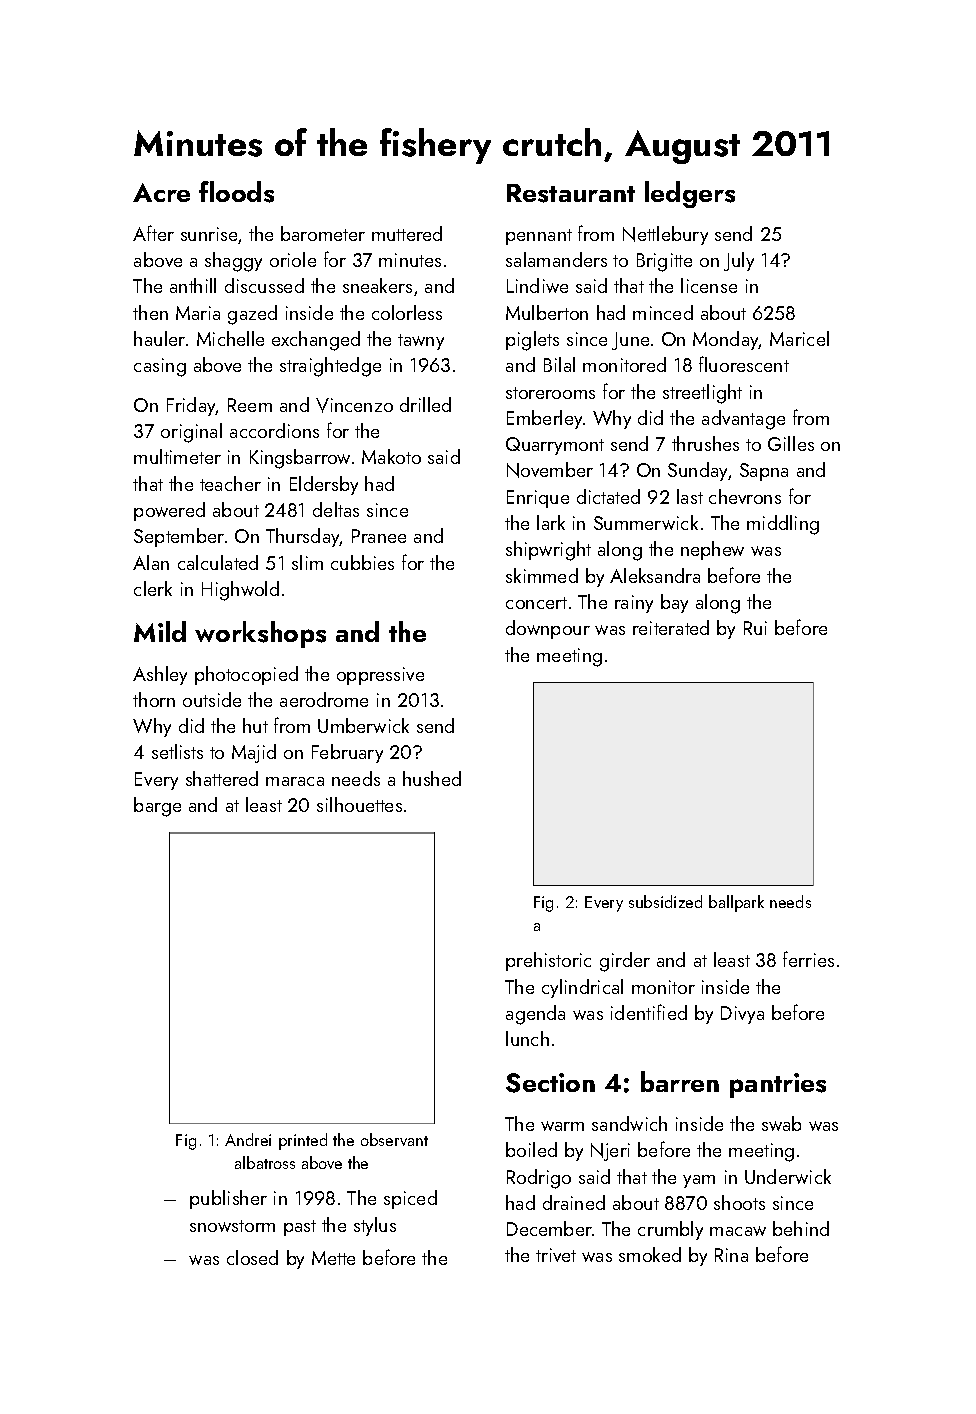 This screenshot has width=976, height=1414. Describe the element at coordinates (736, 903) in the screenshot. I see `ballpark` at that location.
